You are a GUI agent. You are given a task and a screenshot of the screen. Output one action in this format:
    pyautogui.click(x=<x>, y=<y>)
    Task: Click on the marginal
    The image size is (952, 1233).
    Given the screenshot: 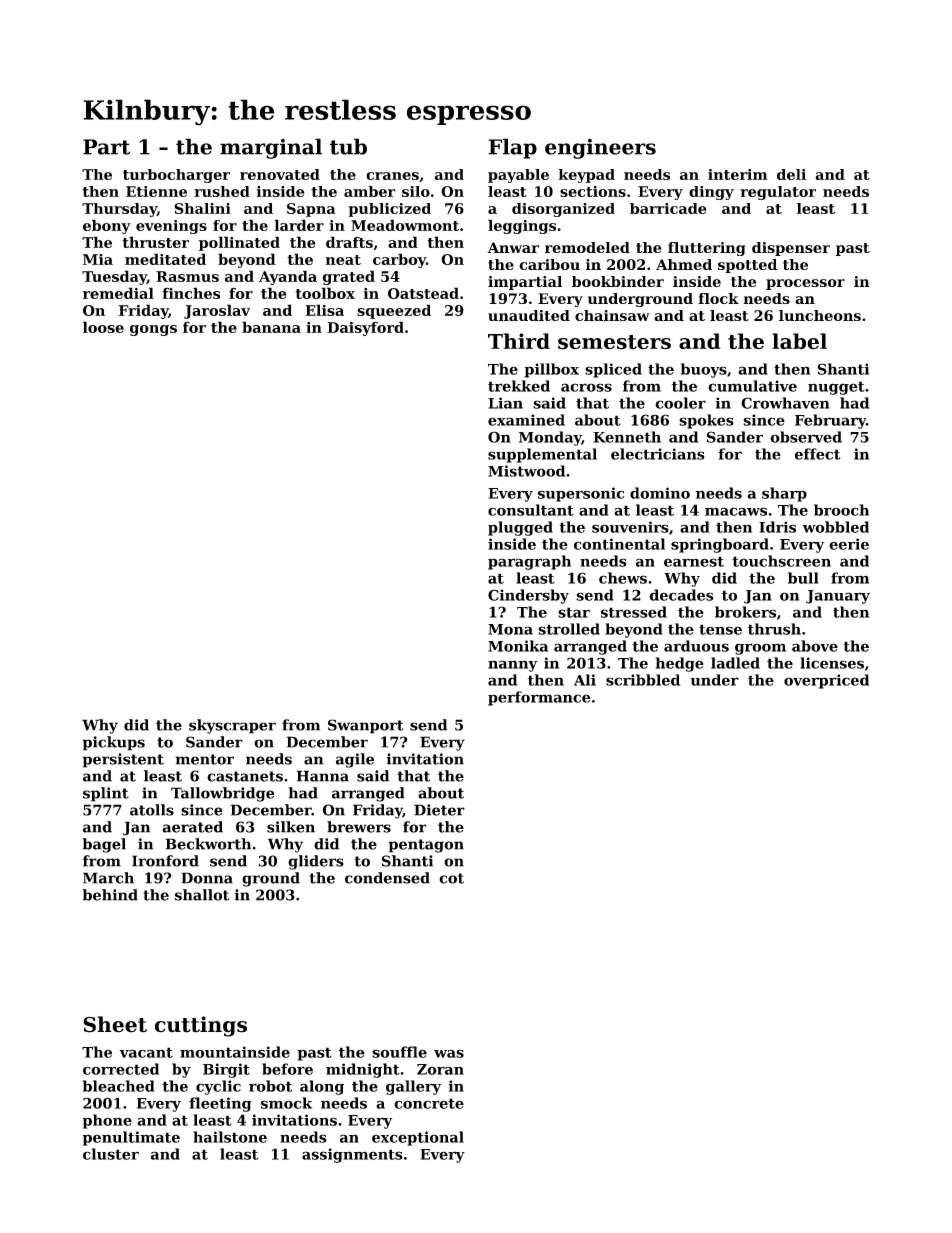 What is the action you would take?
    pyautogui.click(x=271, y=148)
